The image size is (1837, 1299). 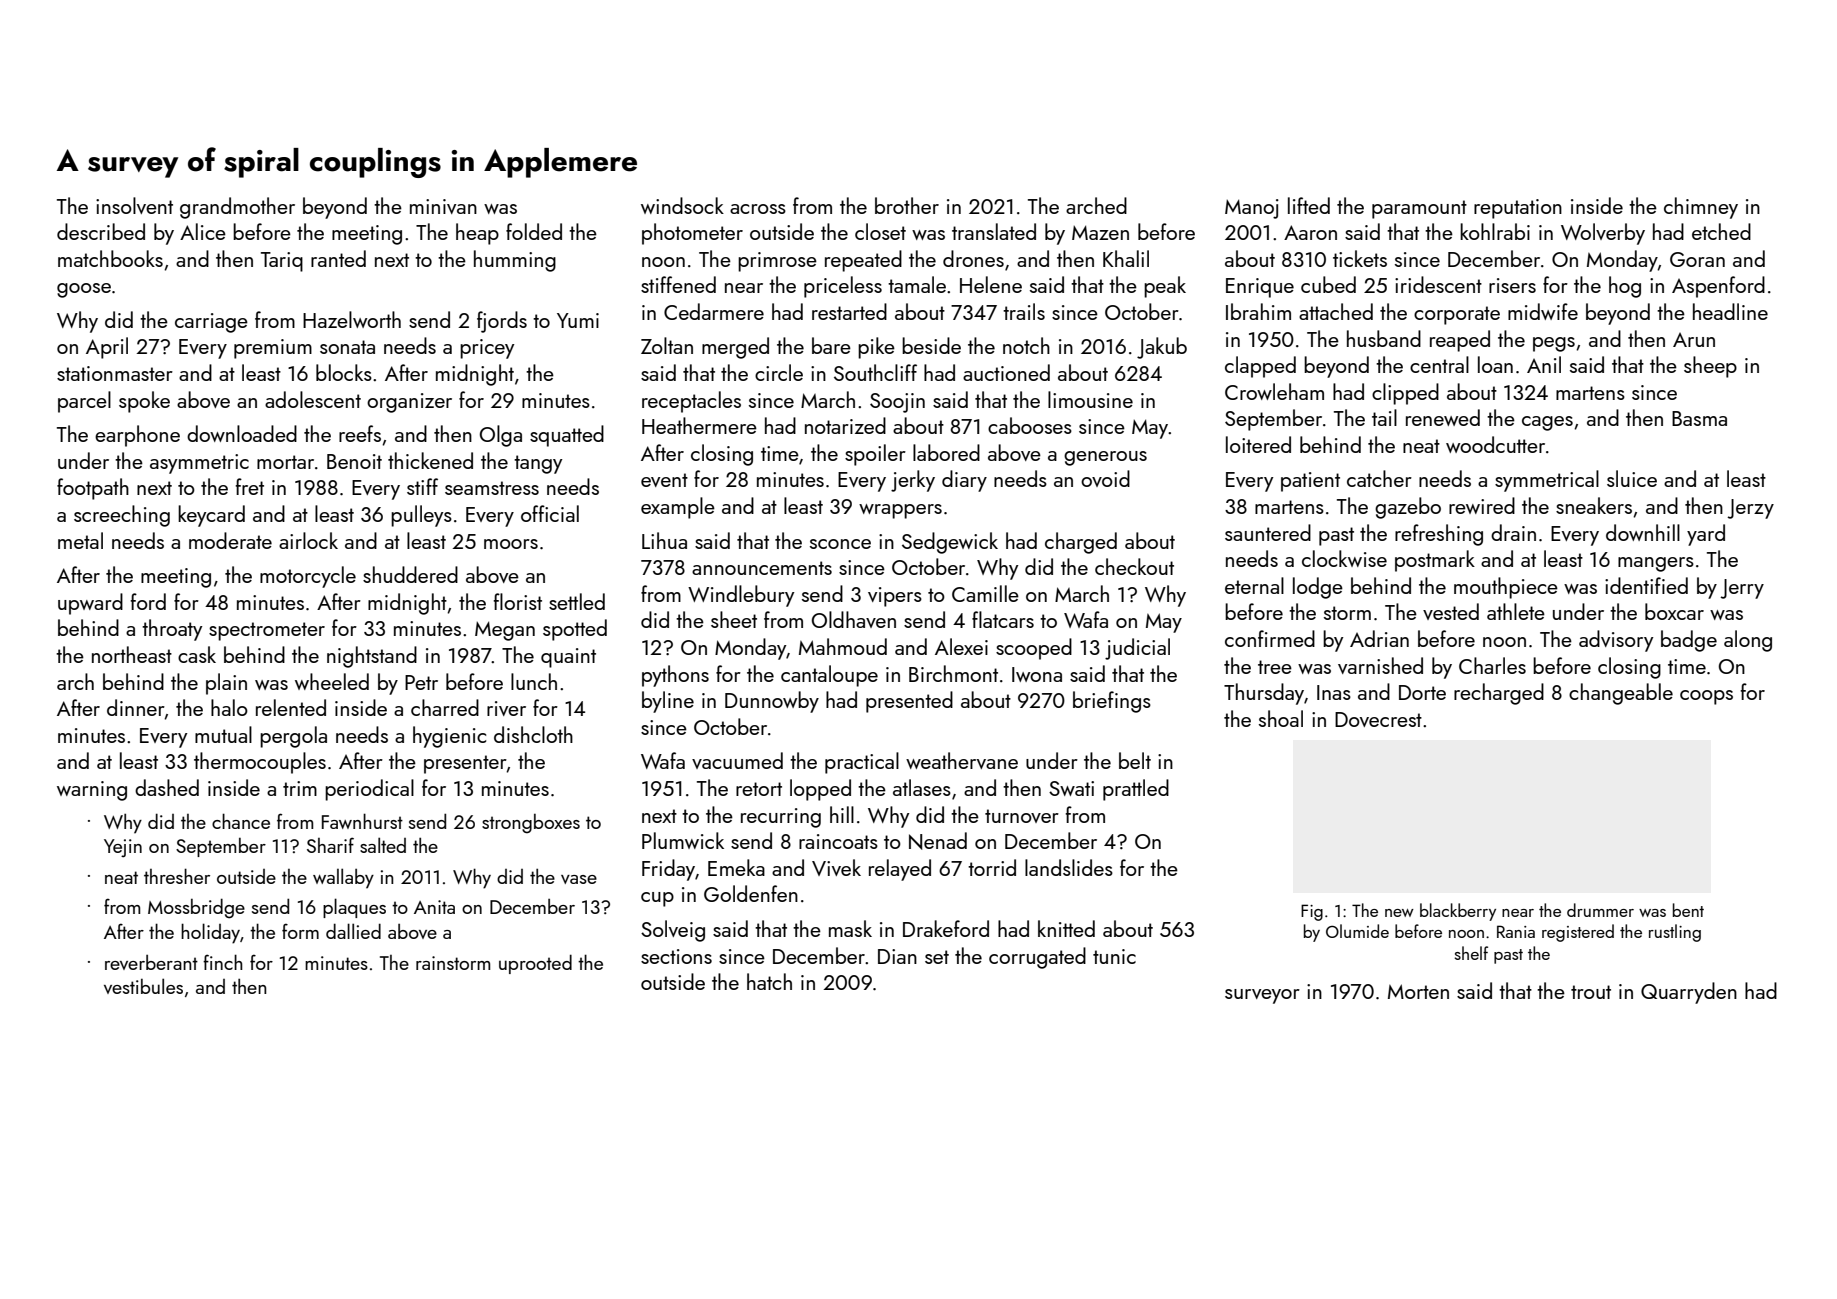 What do you see at coordinates (502, 322) in the screenshot?
I see `fjords` at bounding box center [502, 322].
